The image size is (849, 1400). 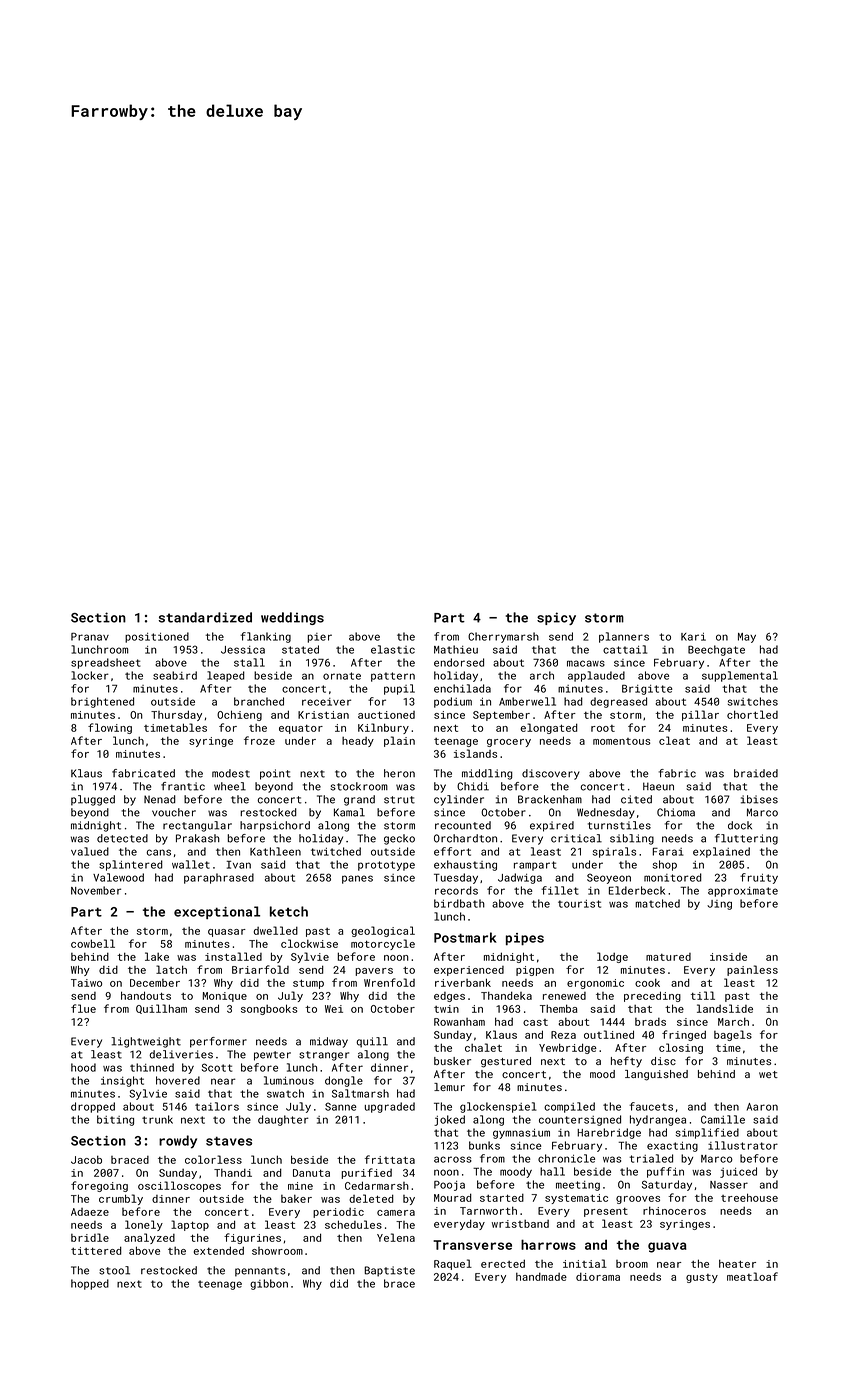 I want to click on degreased, so click(x=618, y=702).
